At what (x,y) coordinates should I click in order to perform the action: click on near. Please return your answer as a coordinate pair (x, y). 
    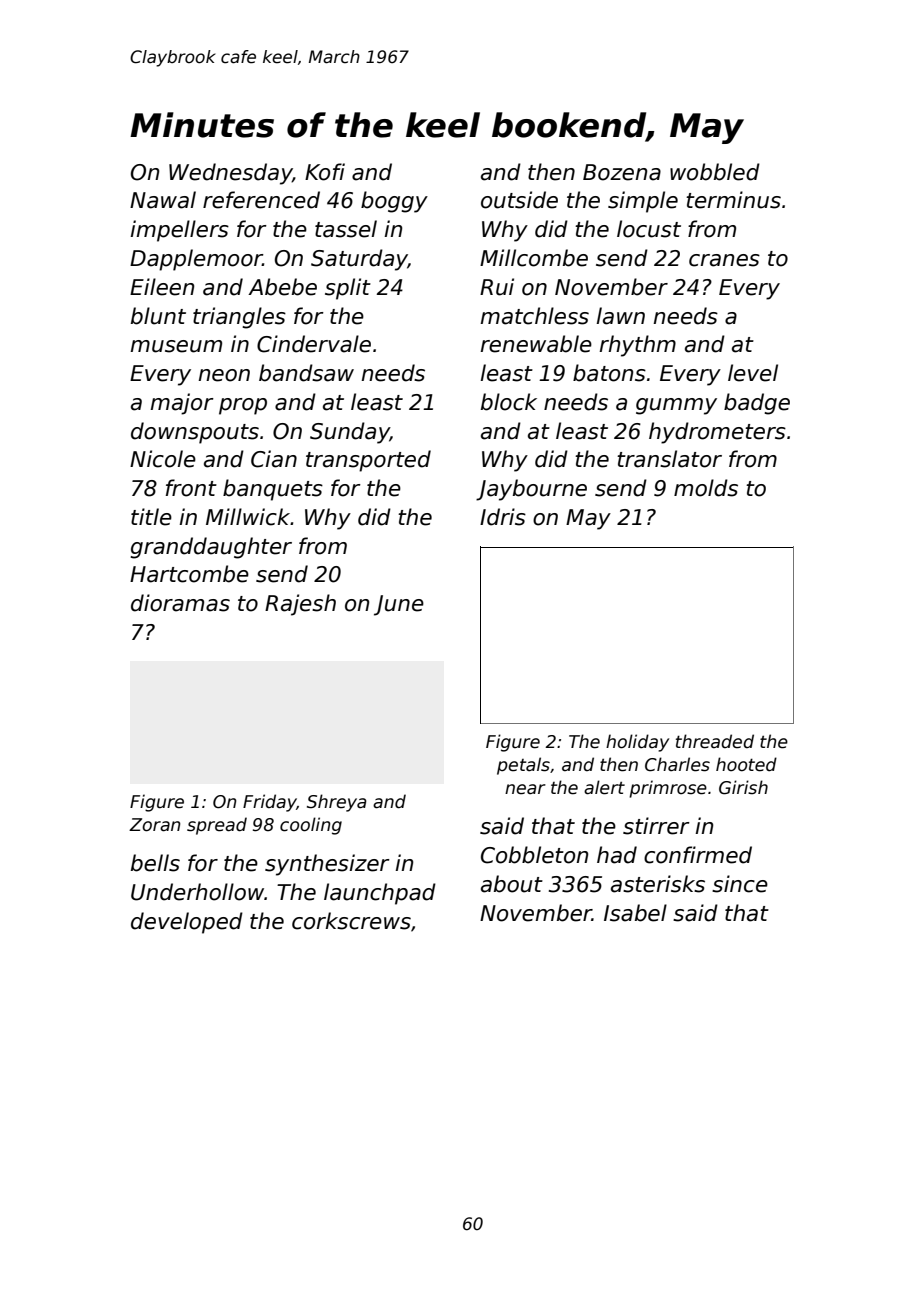
    Looking at the image, I should click on (525, 789).
